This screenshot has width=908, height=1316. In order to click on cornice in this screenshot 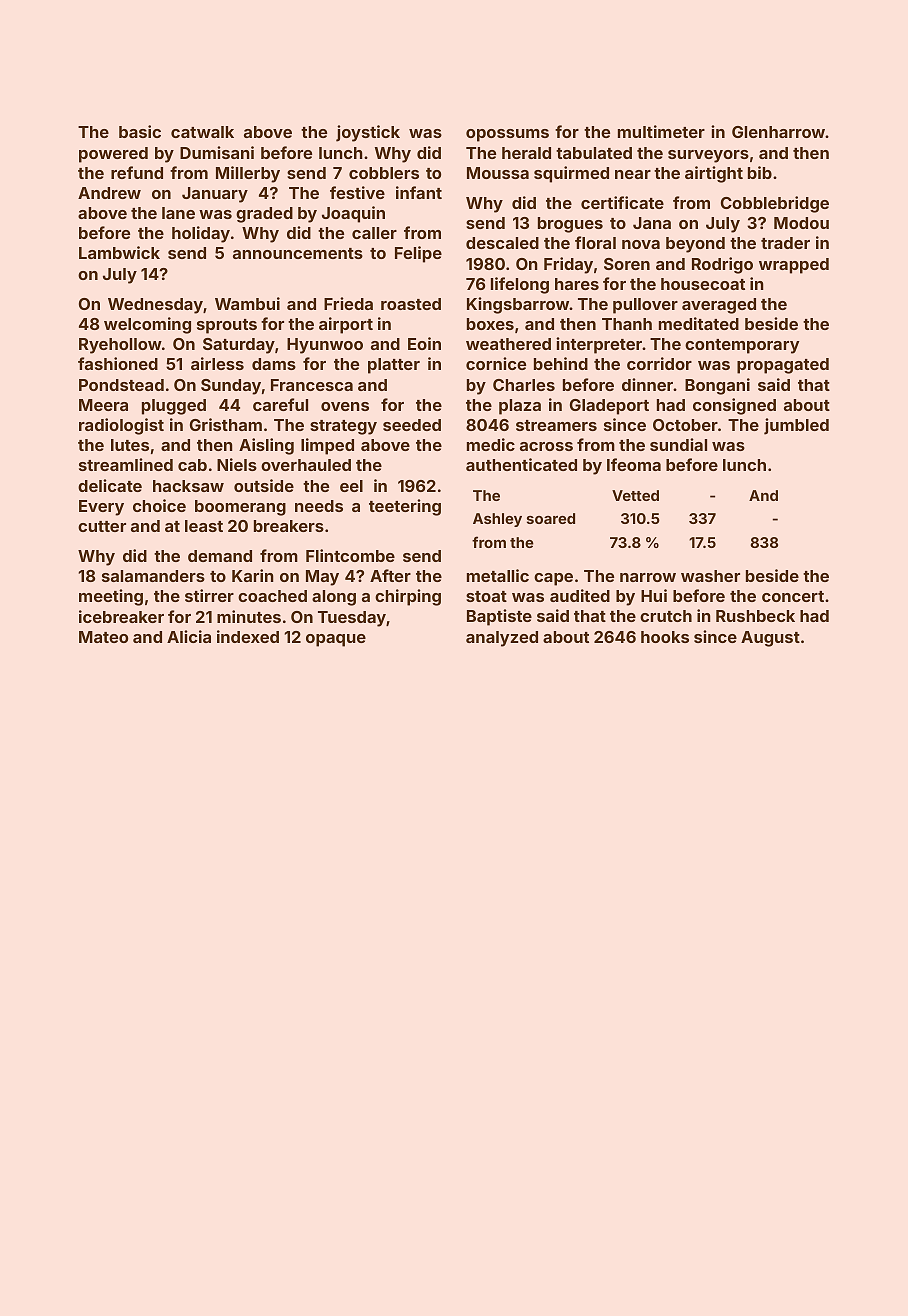, I will do `click(496, 363)`.
